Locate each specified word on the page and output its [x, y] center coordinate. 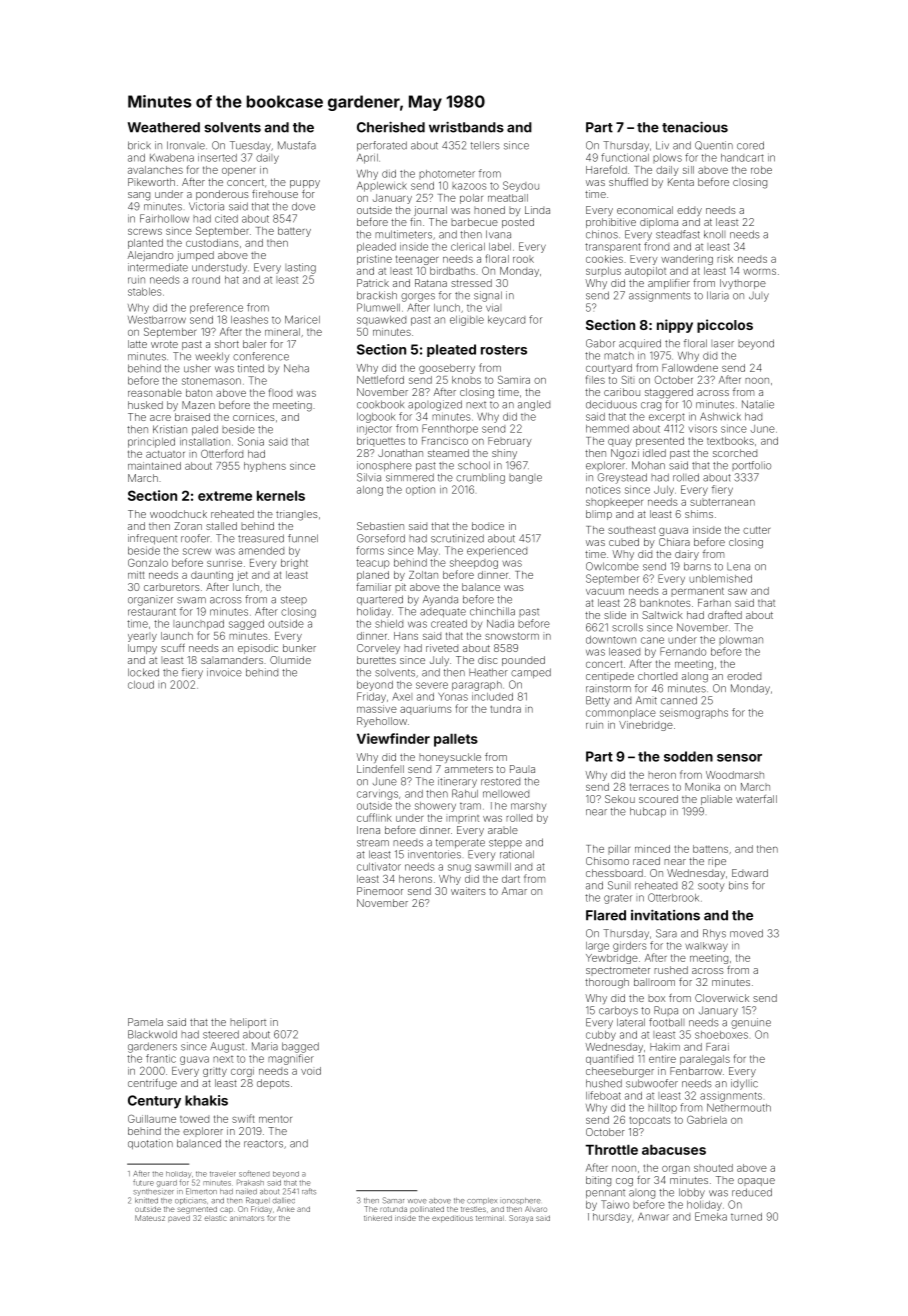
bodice [488, 526]
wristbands [466, 127]
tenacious [695, 127]
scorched [735, 453]
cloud [141, 685]
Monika [702, 787]
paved [179, 1218]
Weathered [164, 127]
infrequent [152, 539]
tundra [505, 709]
